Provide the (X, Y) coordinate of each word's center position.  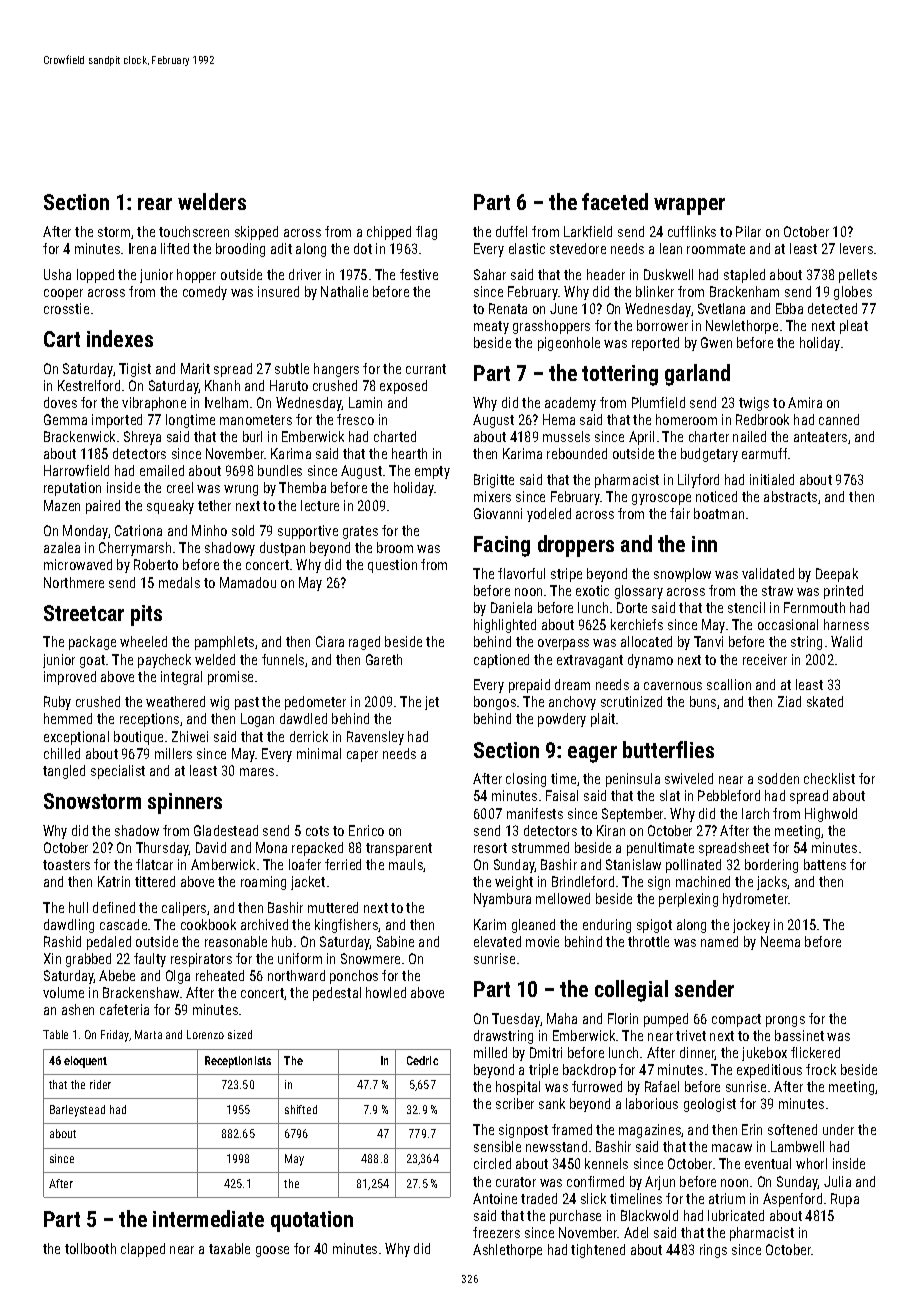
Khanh (222, 385)
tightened (598, 1251)
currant (426, 369)
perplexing (688, 900)
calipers (184, 909)
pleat (854, 327)
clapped (143, 1250)
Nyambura (502, 900)
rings (713, 1251)
